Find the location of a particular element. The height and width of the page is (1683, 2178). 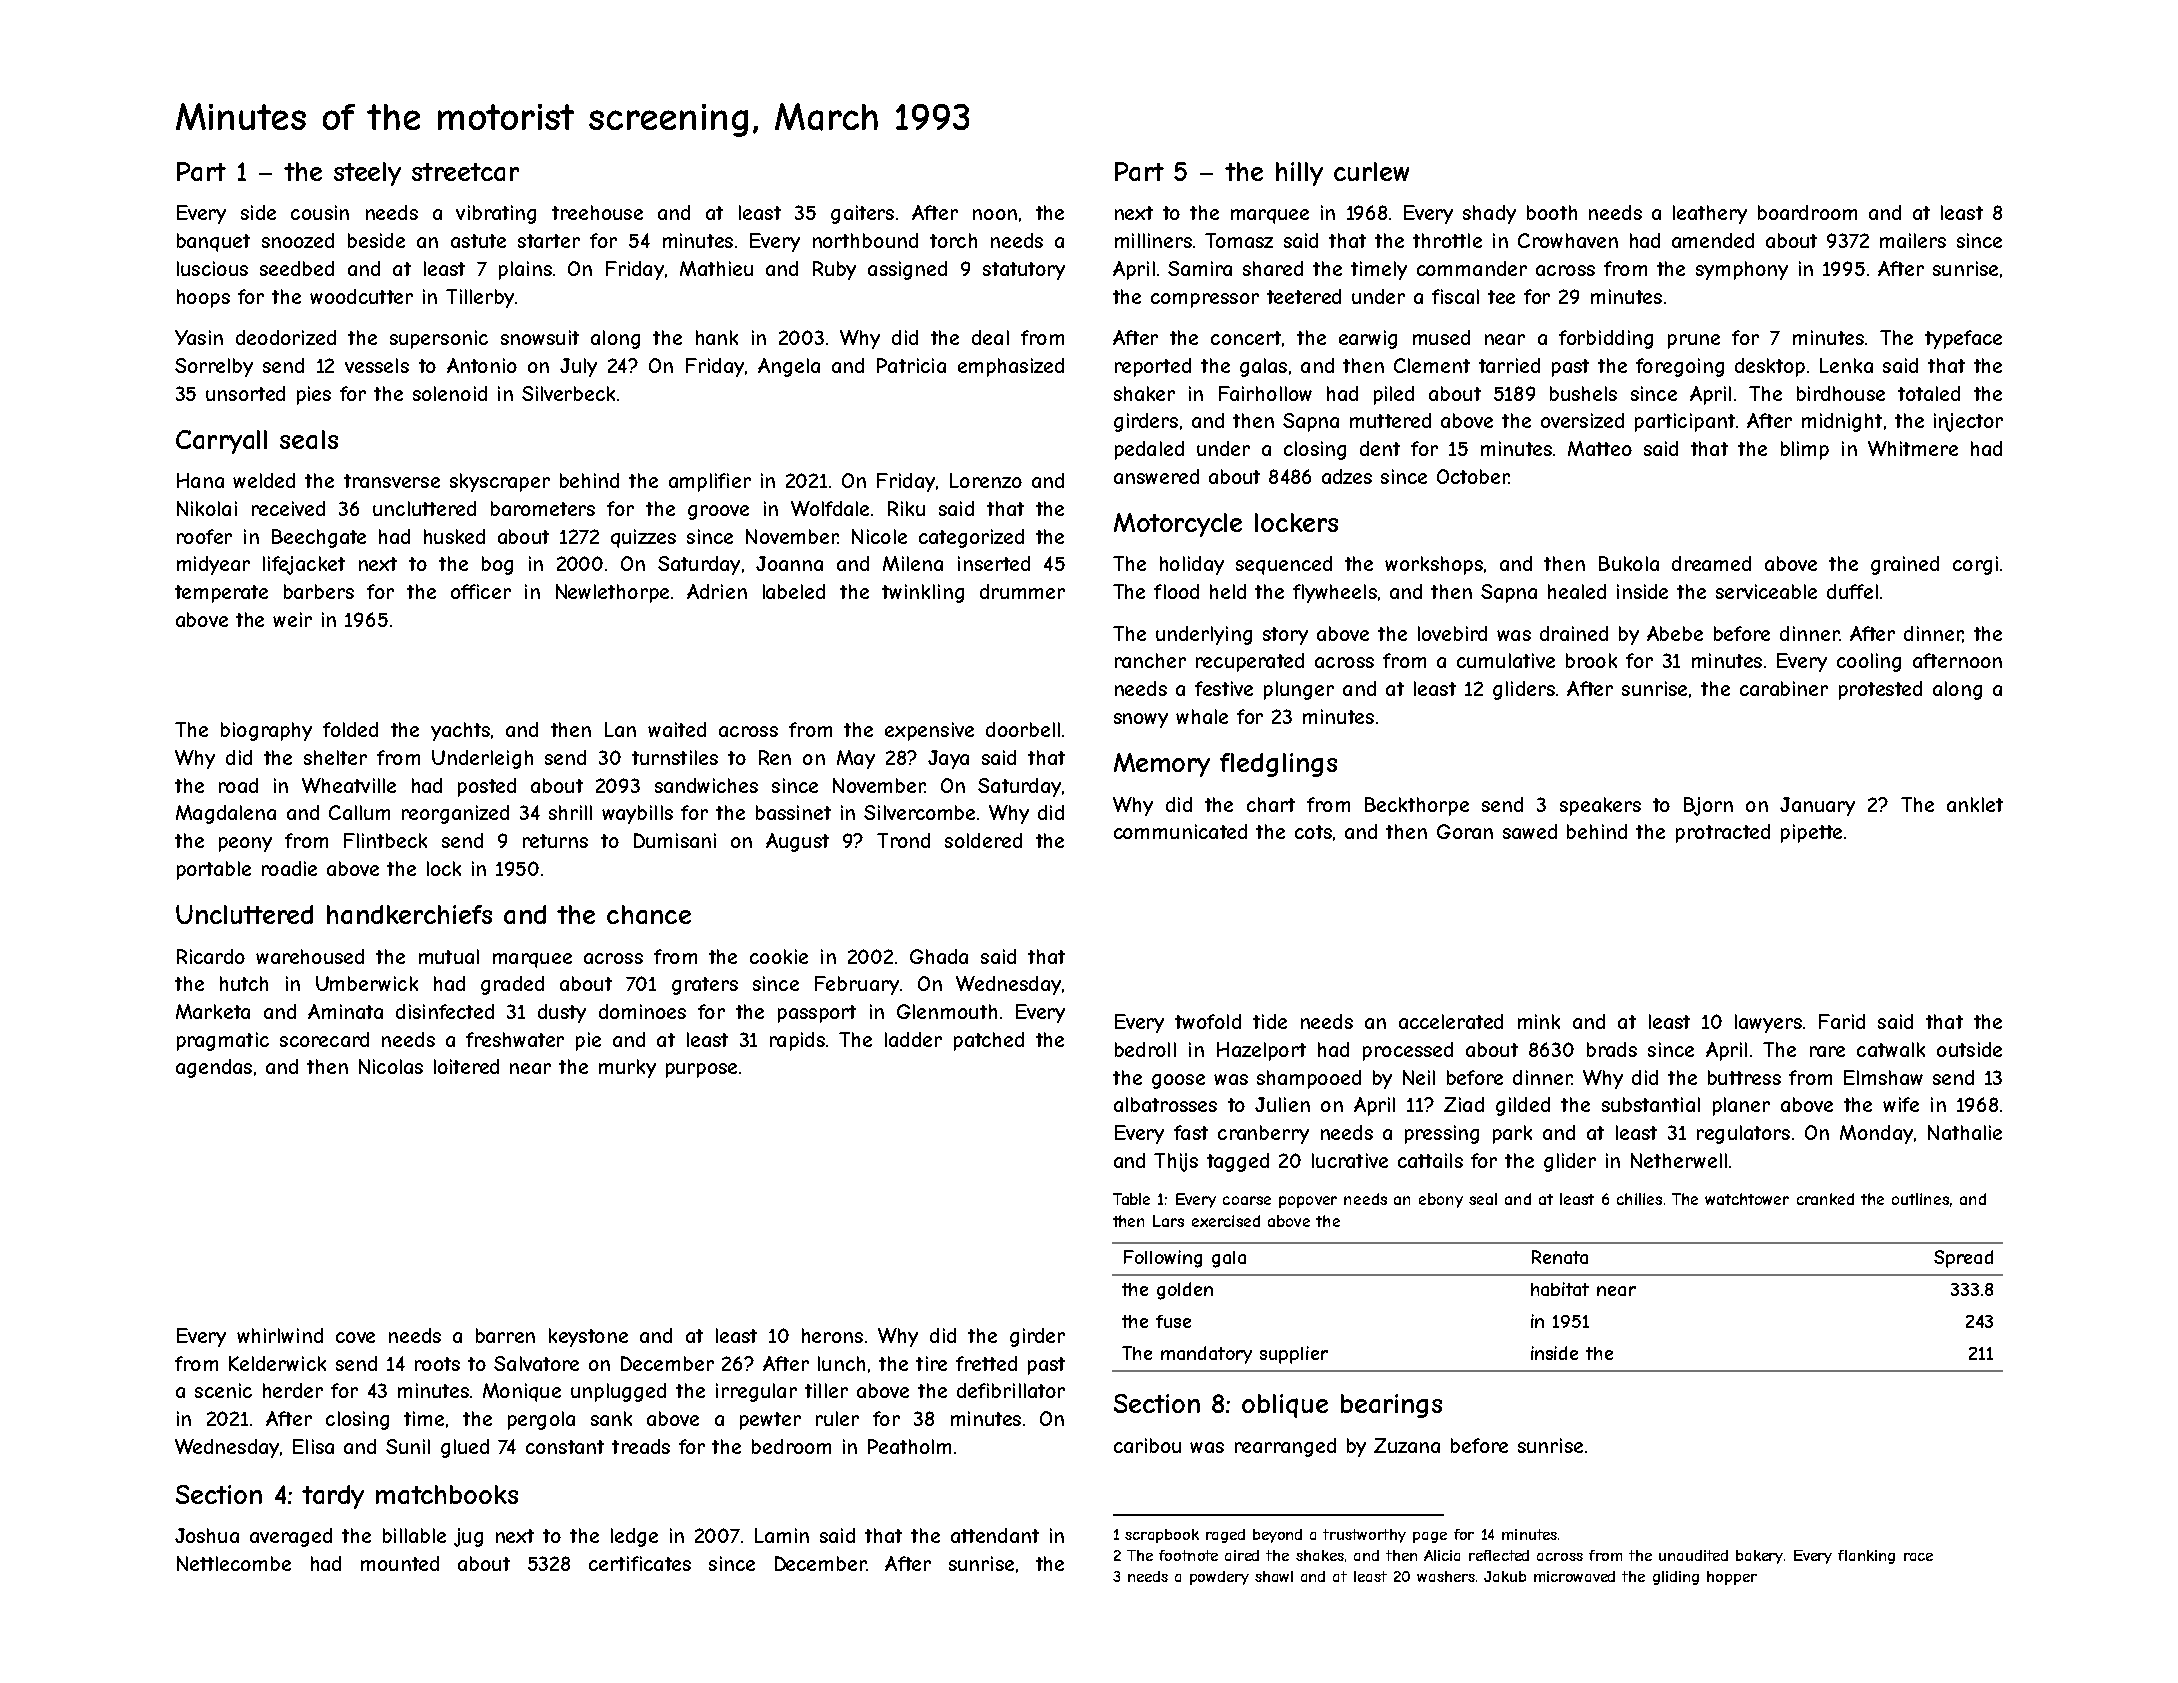

sank is located at coordinates (611, 1418).
